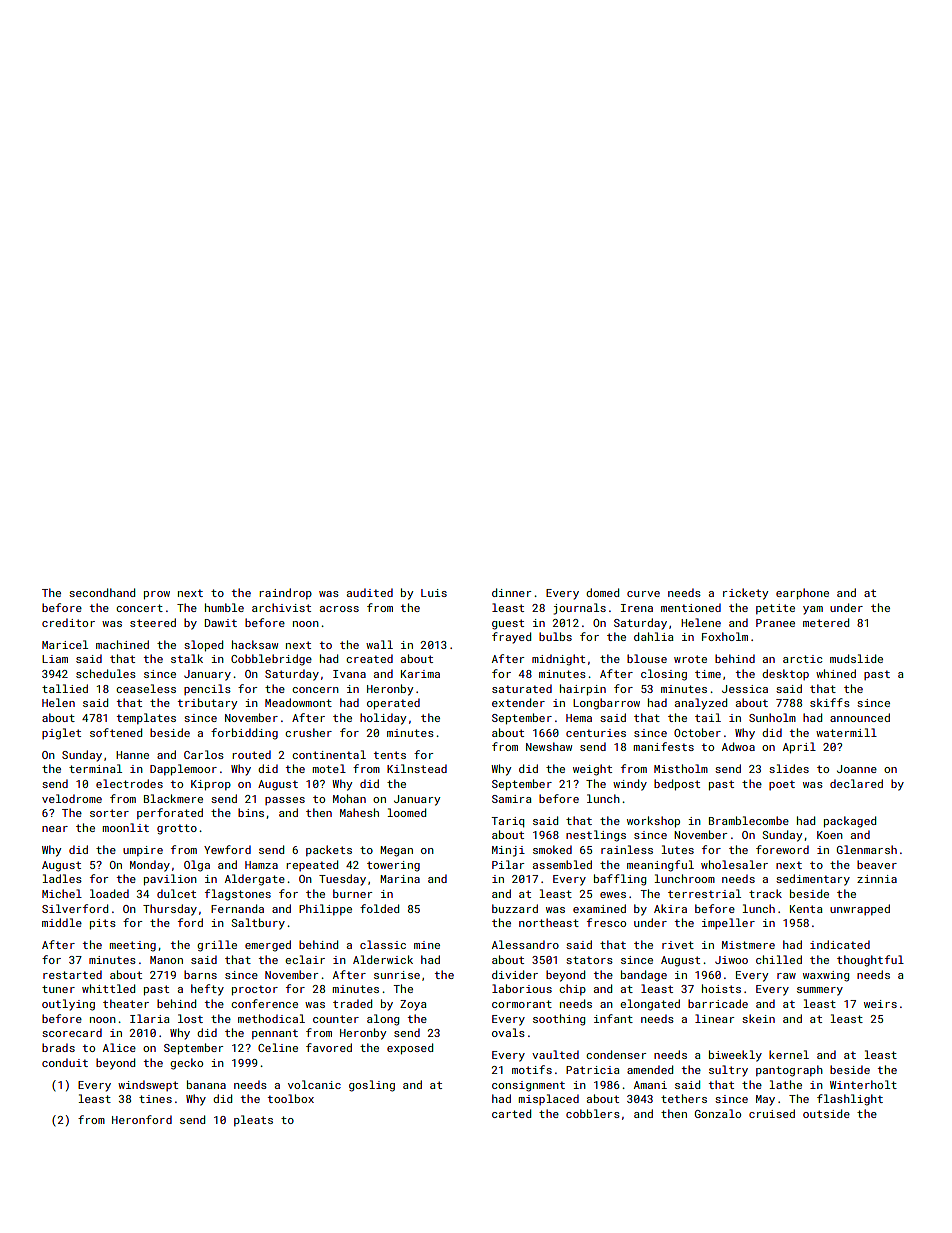 The image size is (952, 1233). Describe the element at coordinates (802, 594) in the document. I see `earphone` at that location.
